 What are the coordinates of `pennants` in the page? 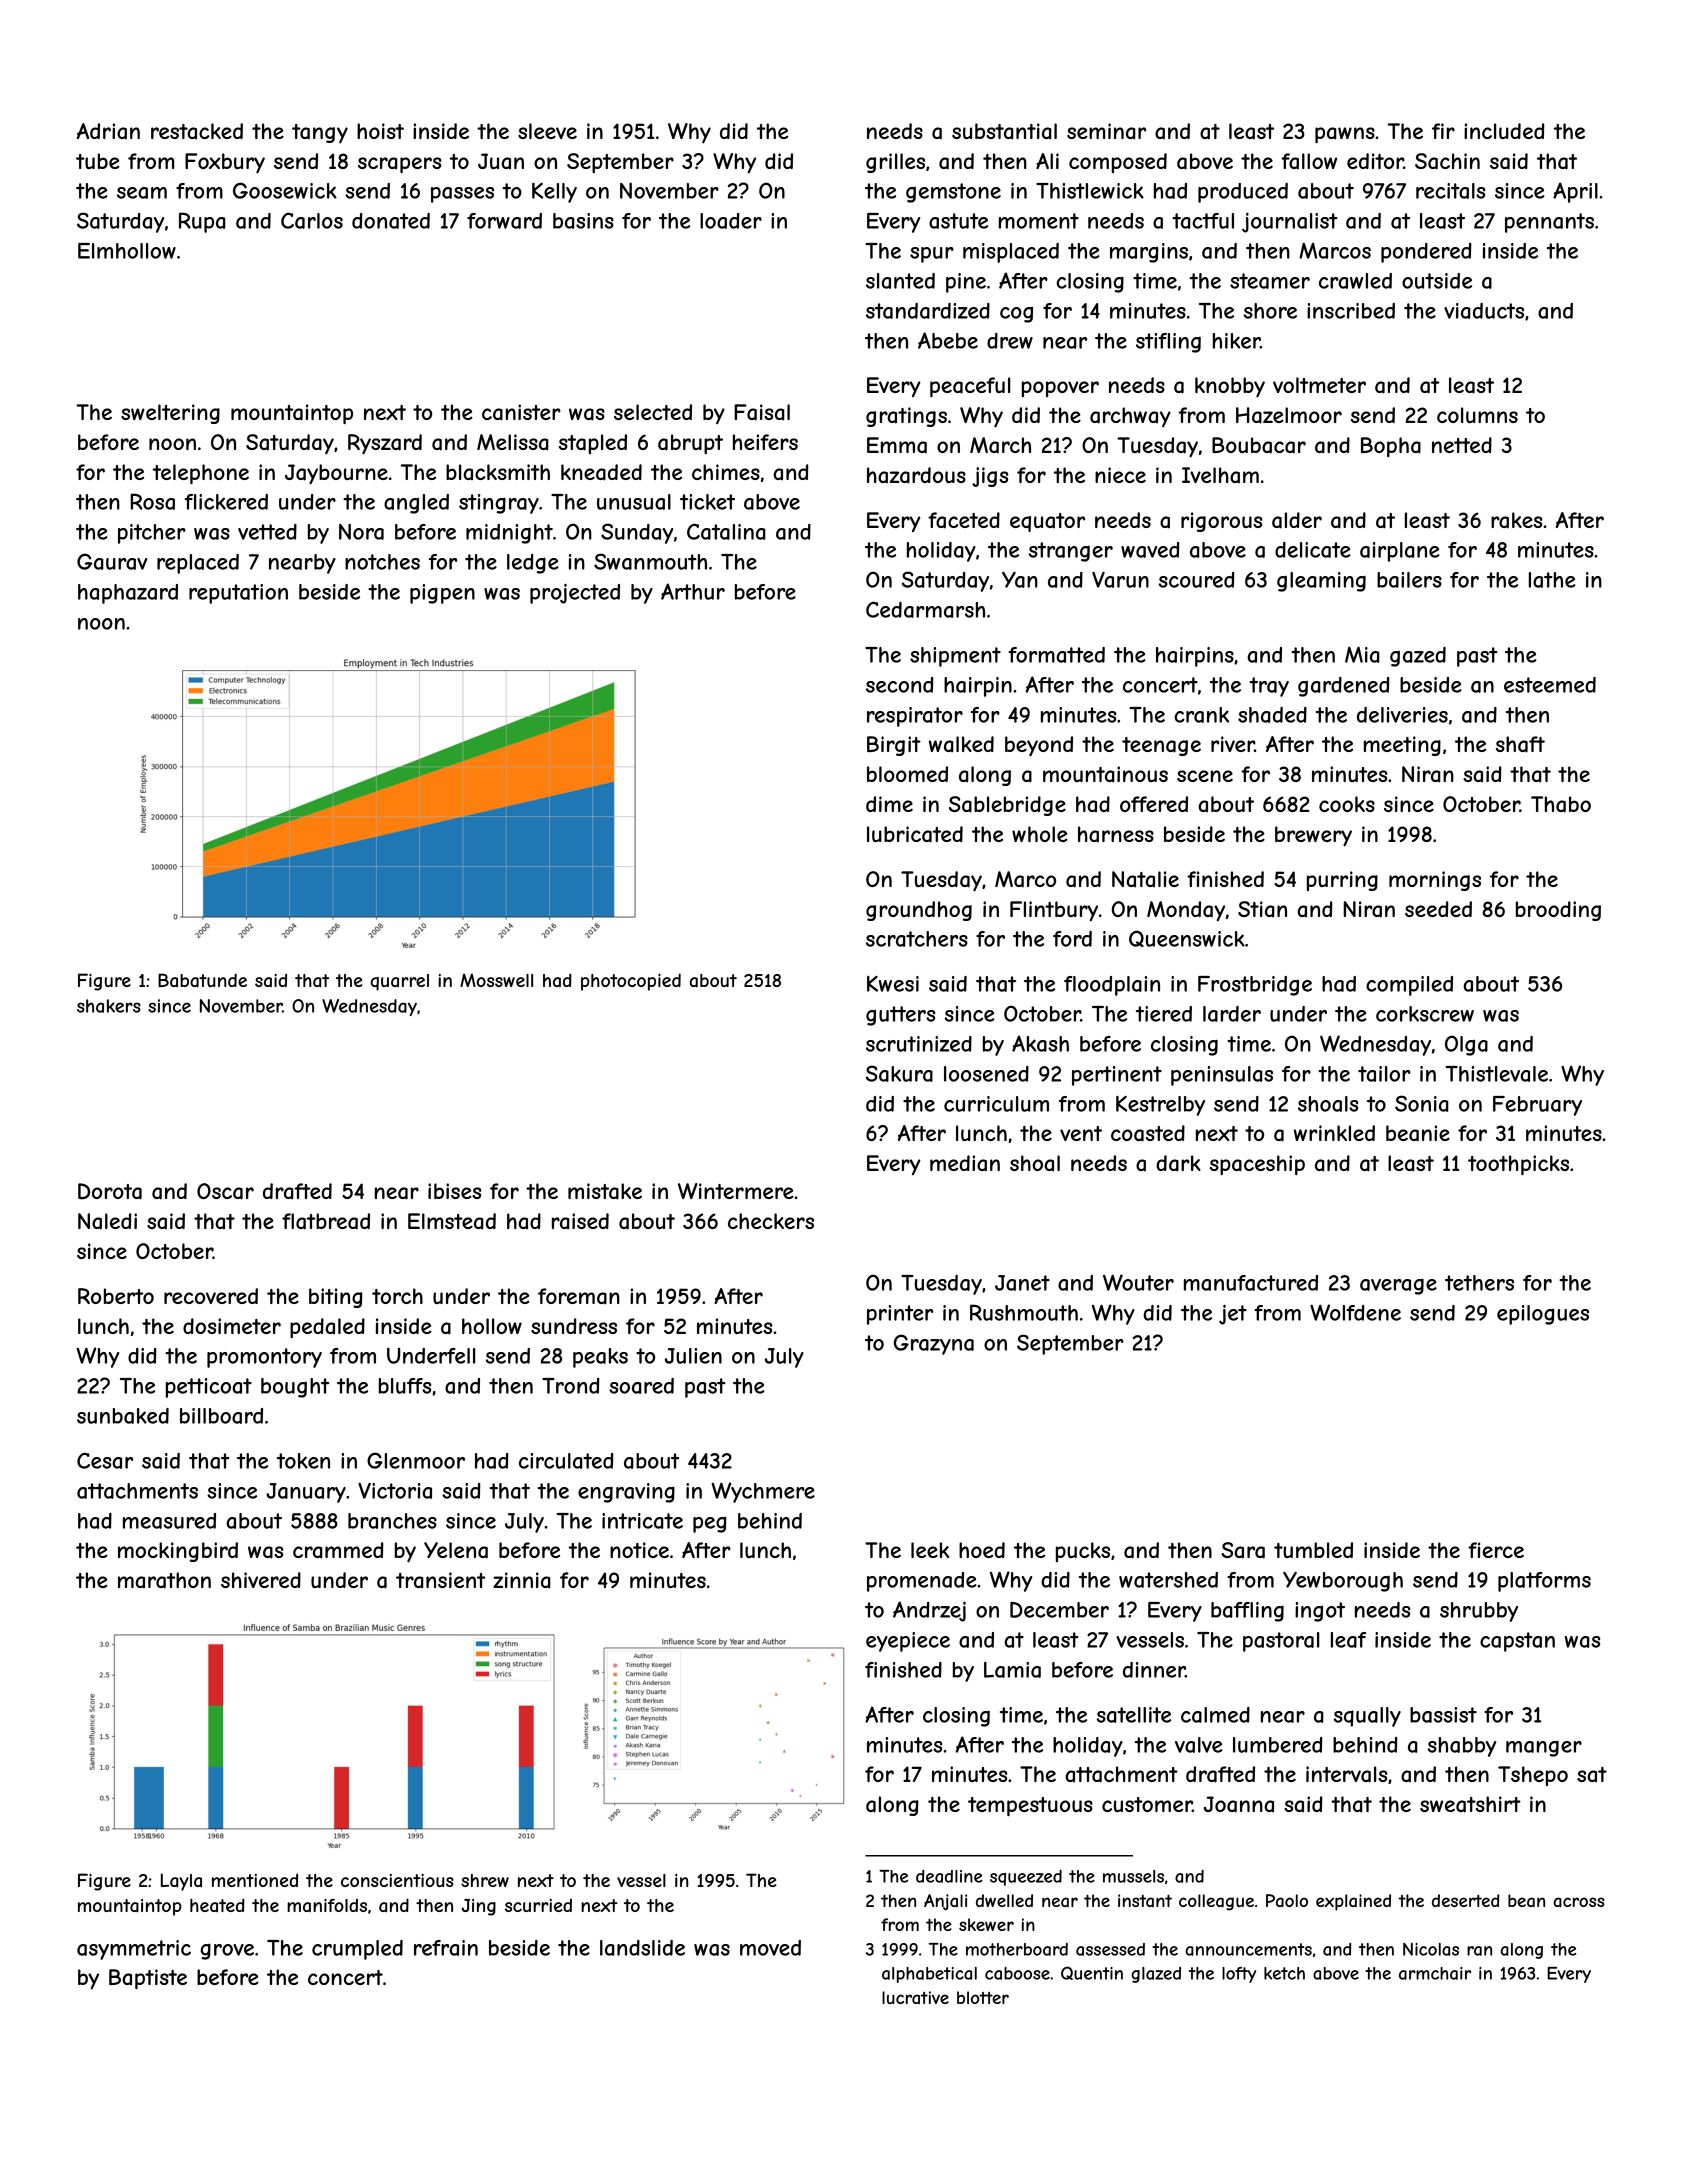 It's located at (1549, 223).
